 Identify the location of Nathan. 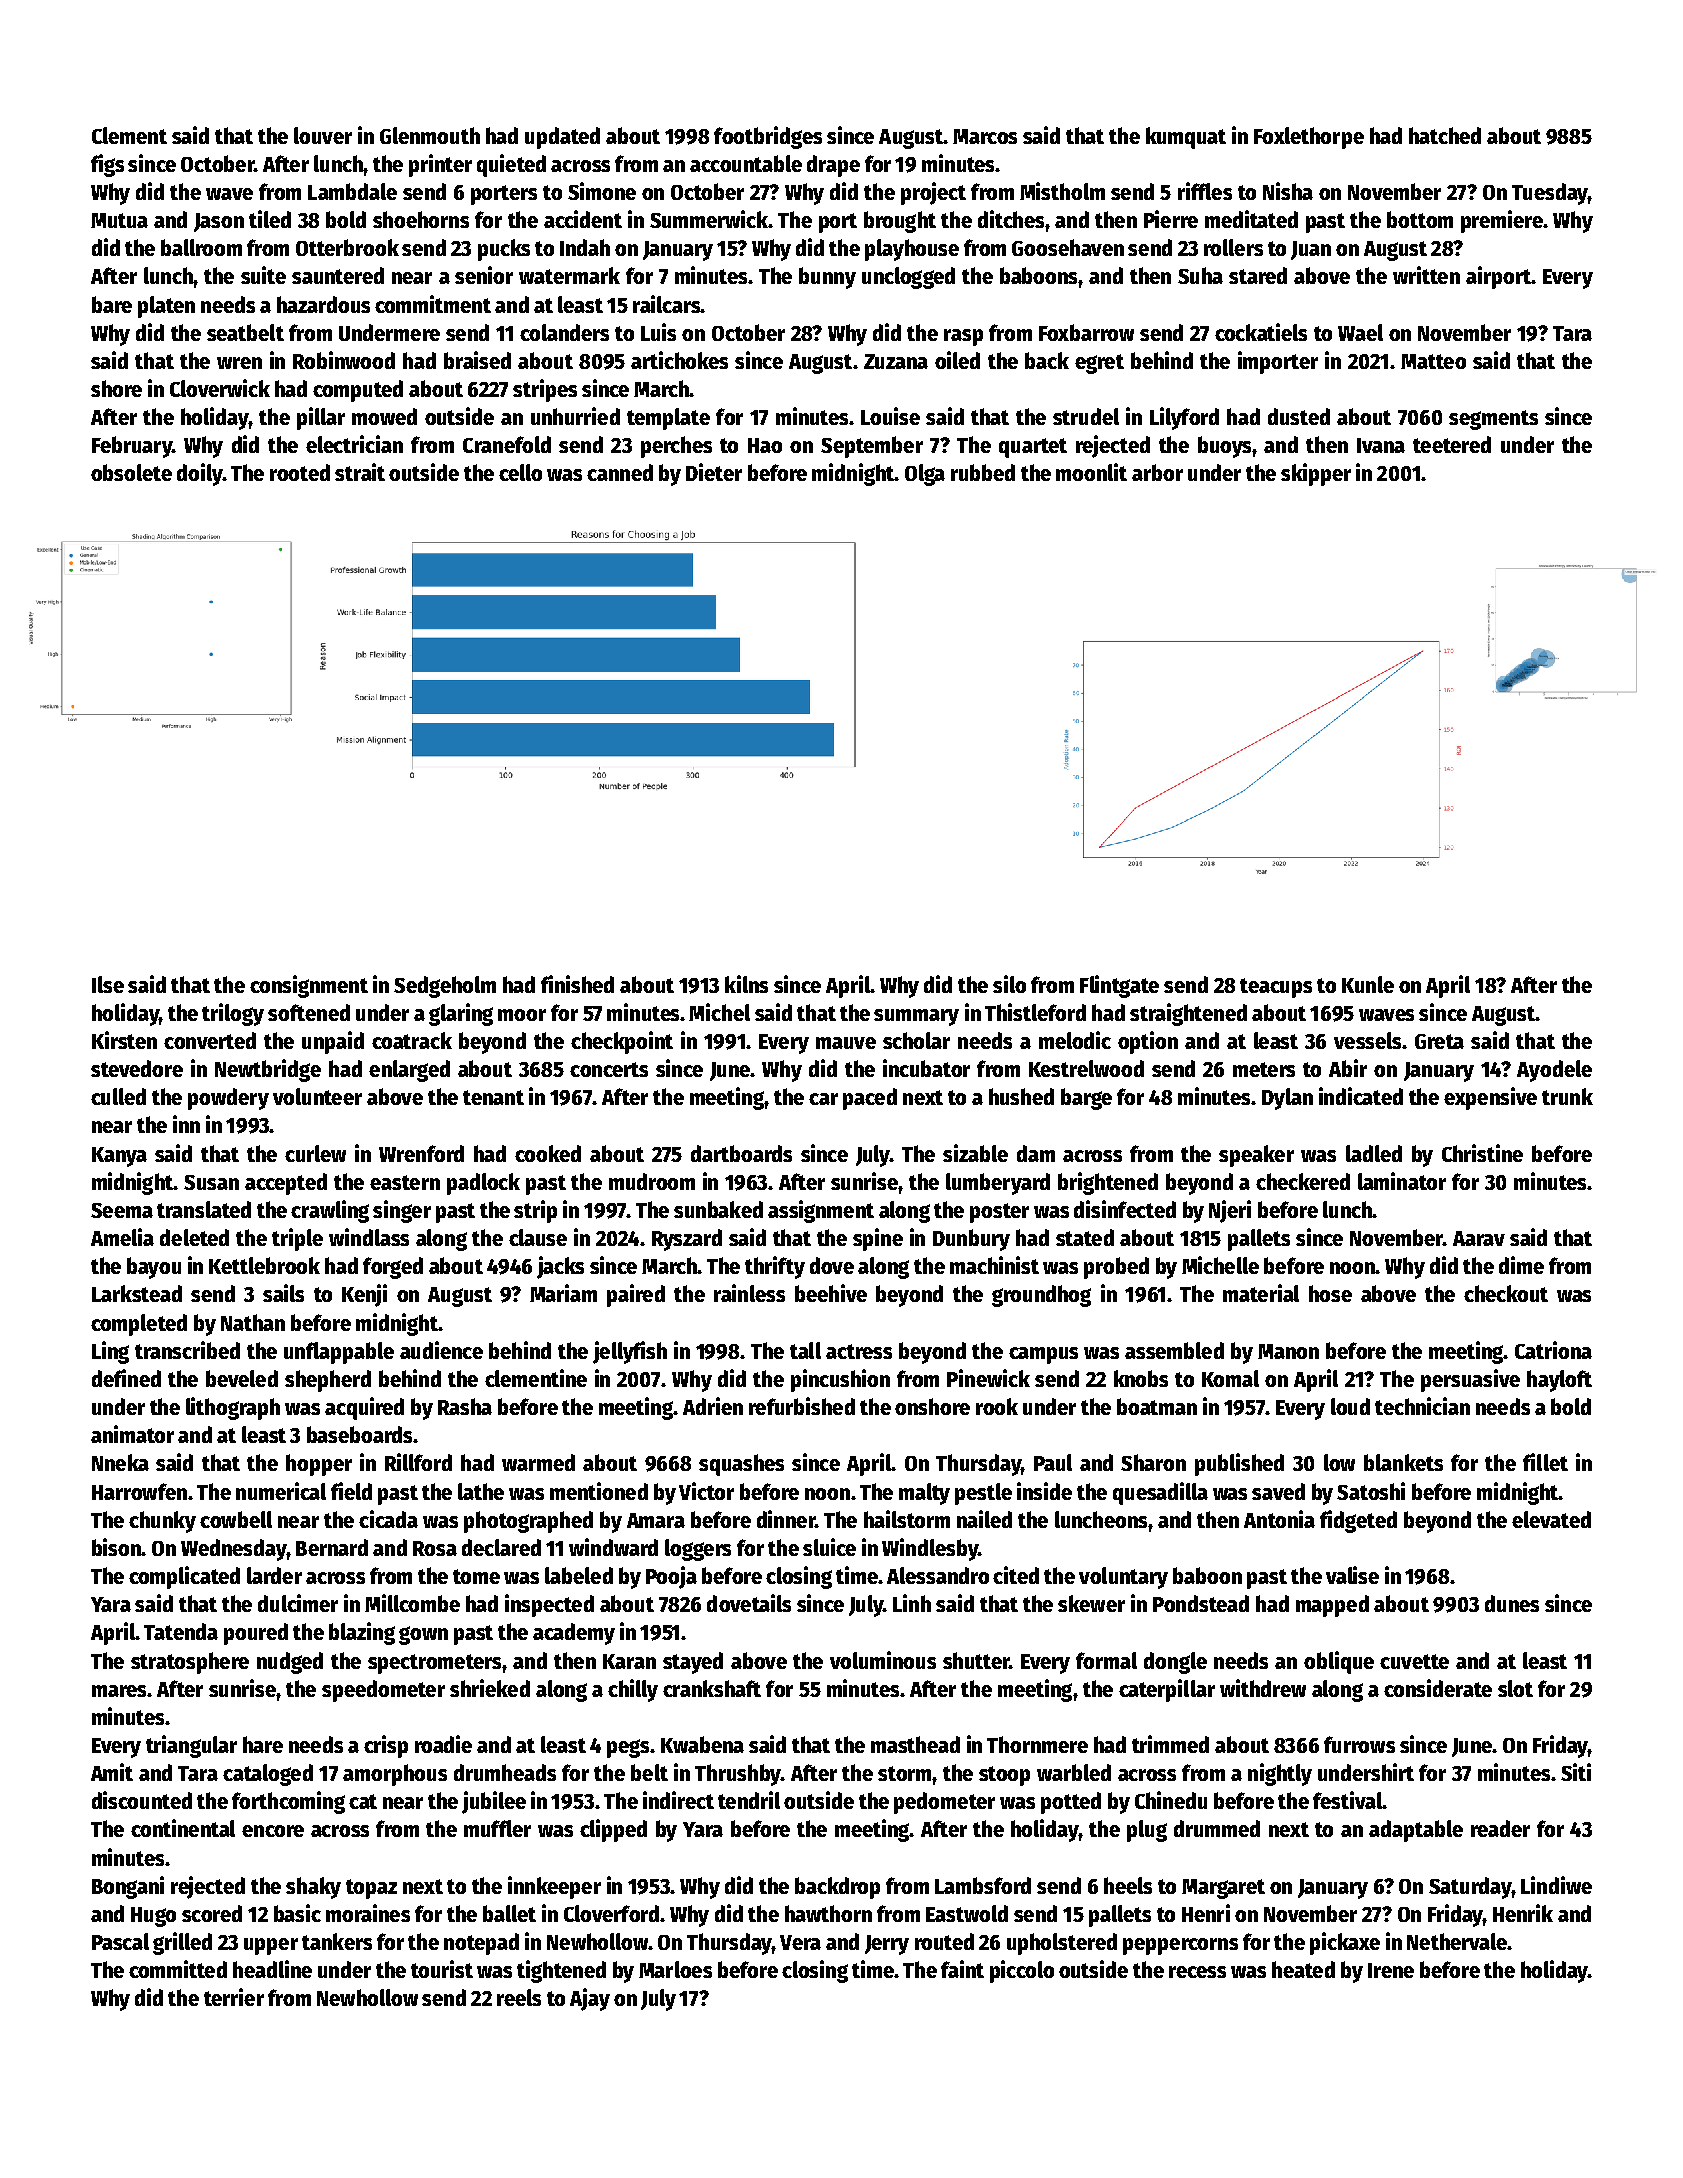
(253, 1322).
